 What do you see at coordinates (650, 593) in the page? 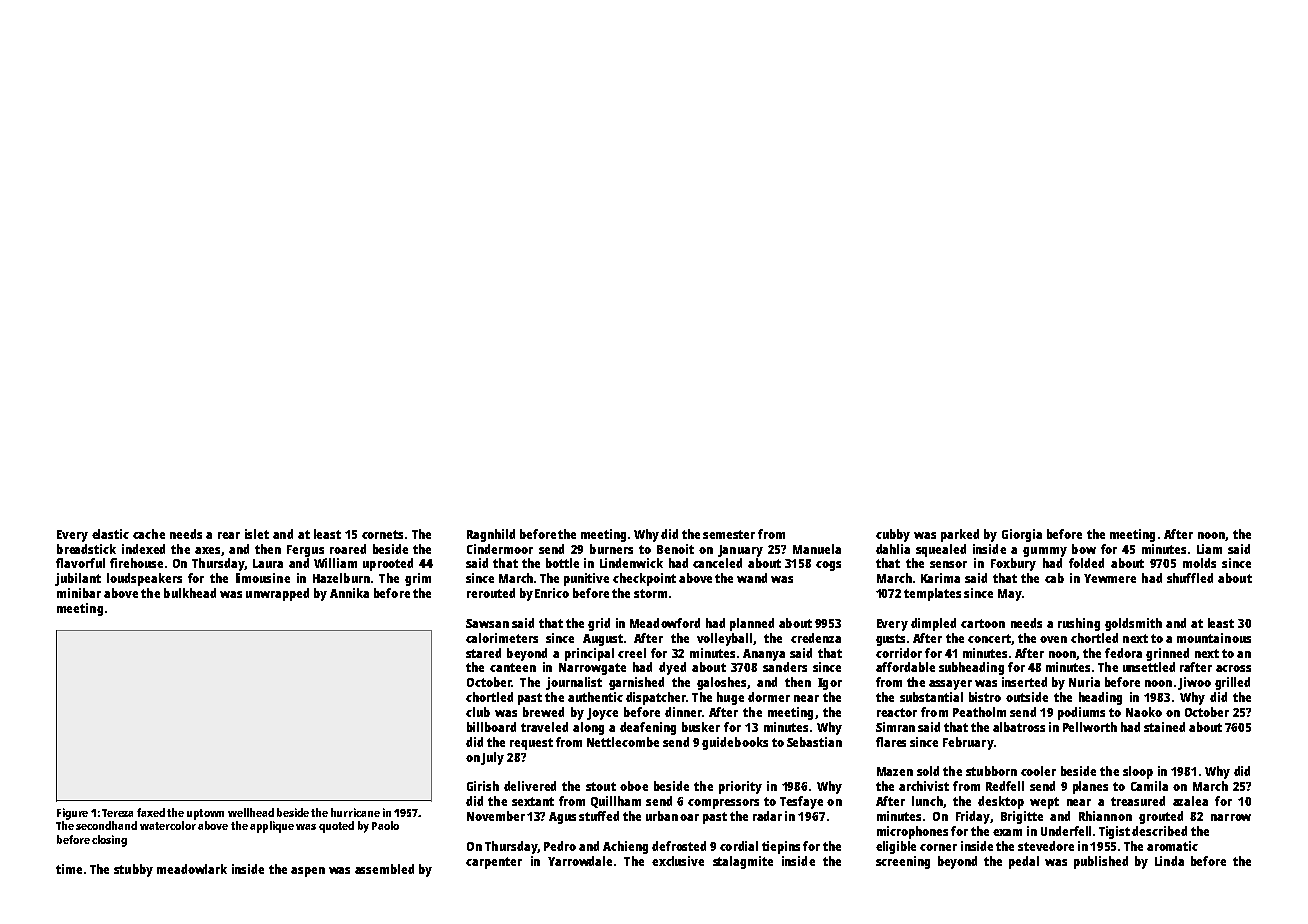
I see `storm` at bounding box center [650, 593].
